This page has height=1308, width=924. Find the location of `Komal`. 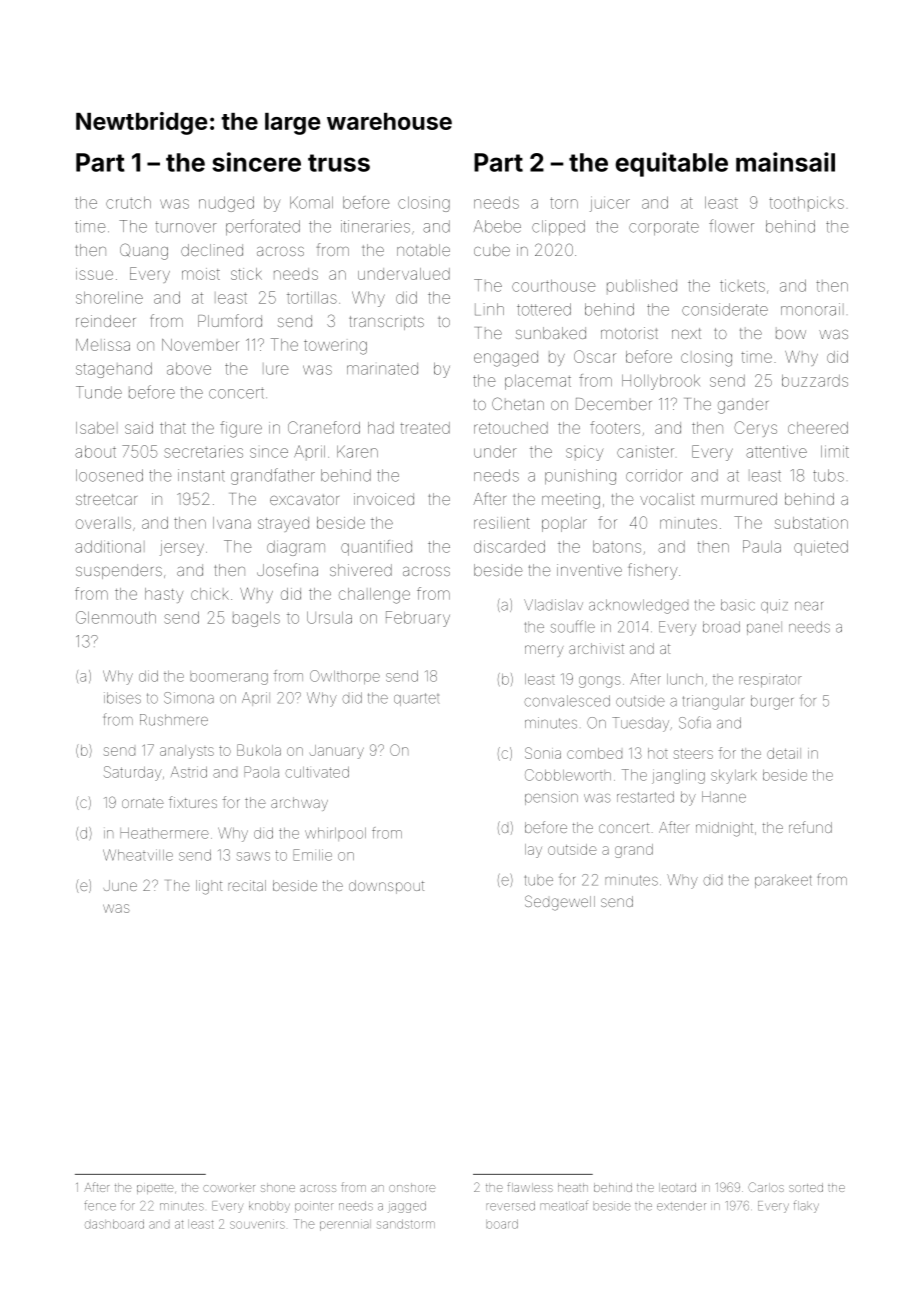

Komal is located at coordinates (311, 202).
